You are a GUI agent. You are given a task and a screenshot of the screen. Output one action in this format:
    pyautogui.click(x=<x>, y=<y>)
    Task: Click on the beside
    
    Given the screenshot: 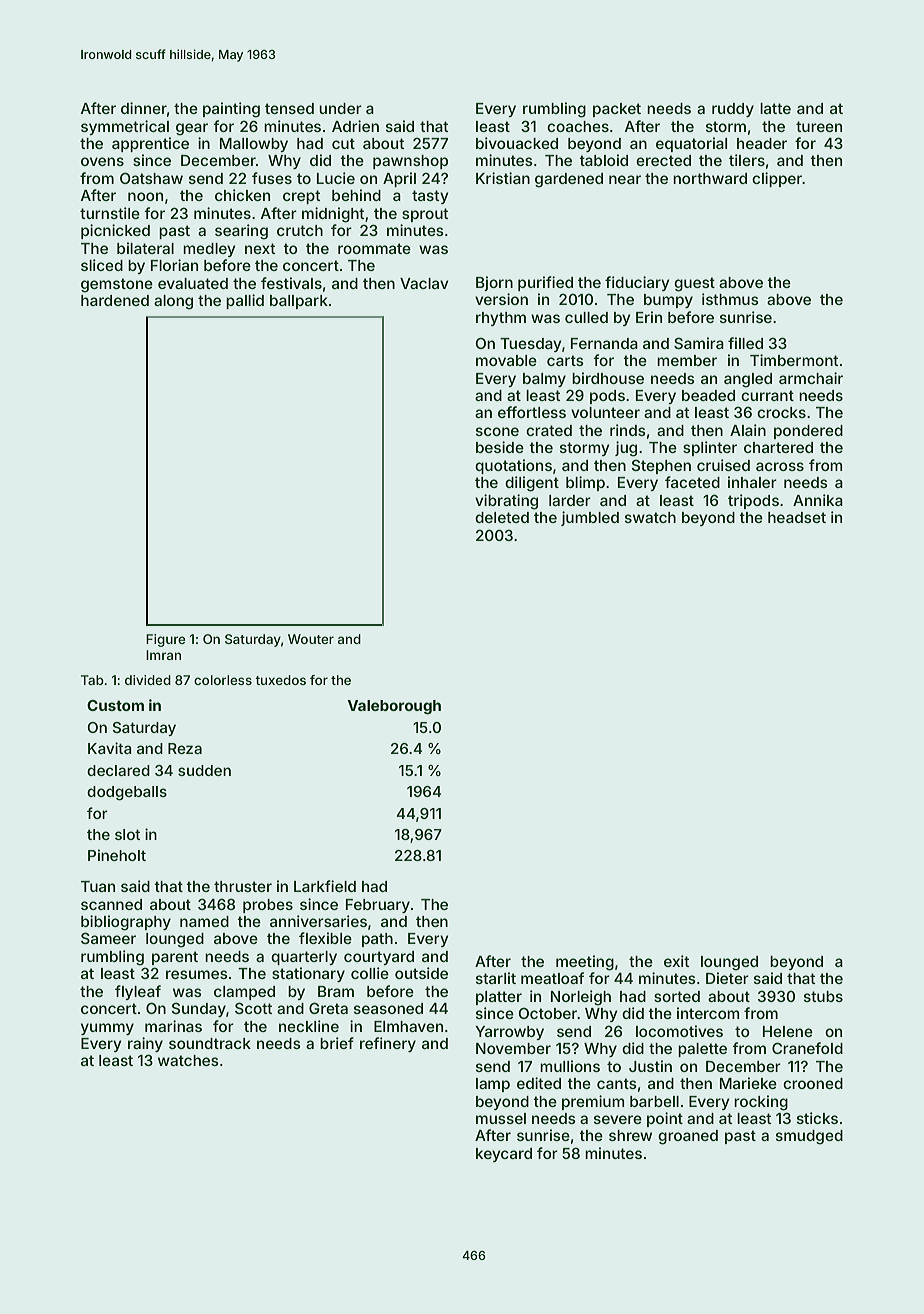 What is the action you would take?
    pyautogui.click(x=500, y=447)
